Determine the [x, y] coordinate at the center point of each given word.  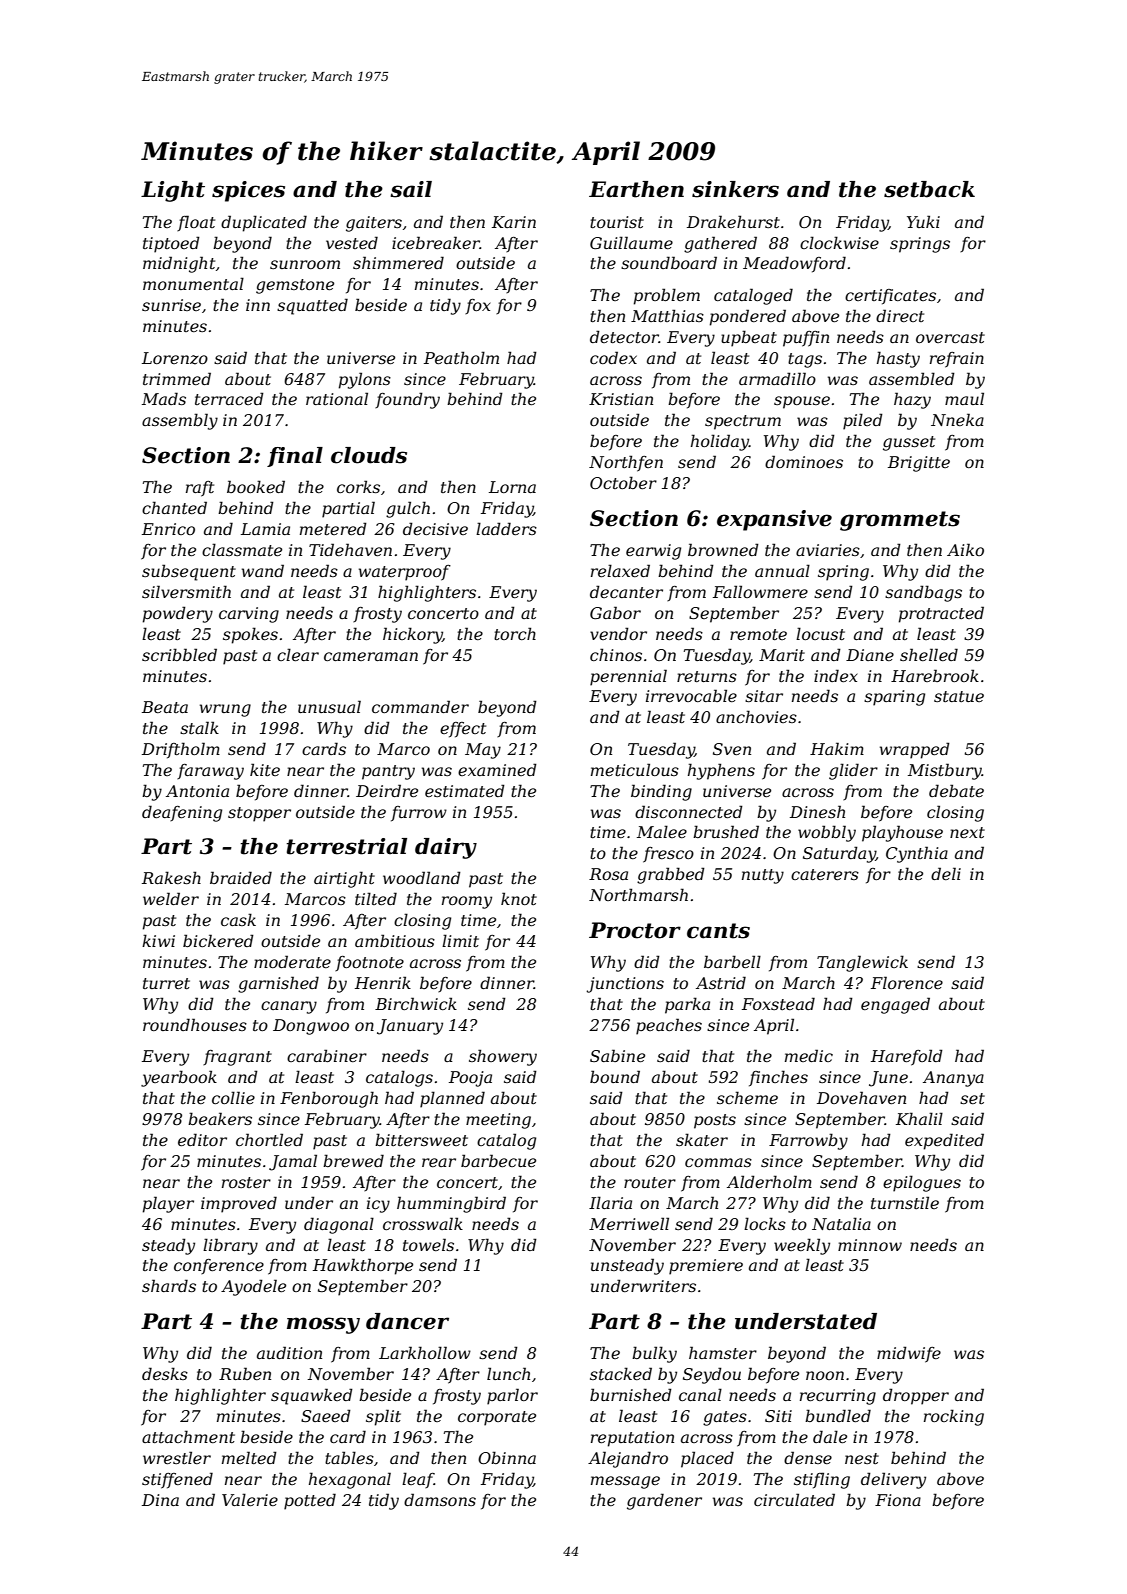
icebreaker [436, 242]
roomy [467, 902]
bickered [218, 940]
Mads [164, 398]
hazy [912, 400]
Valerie [250, 1499]
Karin [514, 222]
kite [265, 769]
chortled [269, 1139]
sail [411, 189]
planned [452, 1099]
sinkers [735, 189]
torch [515, 633]
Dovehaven [861, 1097]
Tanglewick [862, 963]
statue [959, 696]
